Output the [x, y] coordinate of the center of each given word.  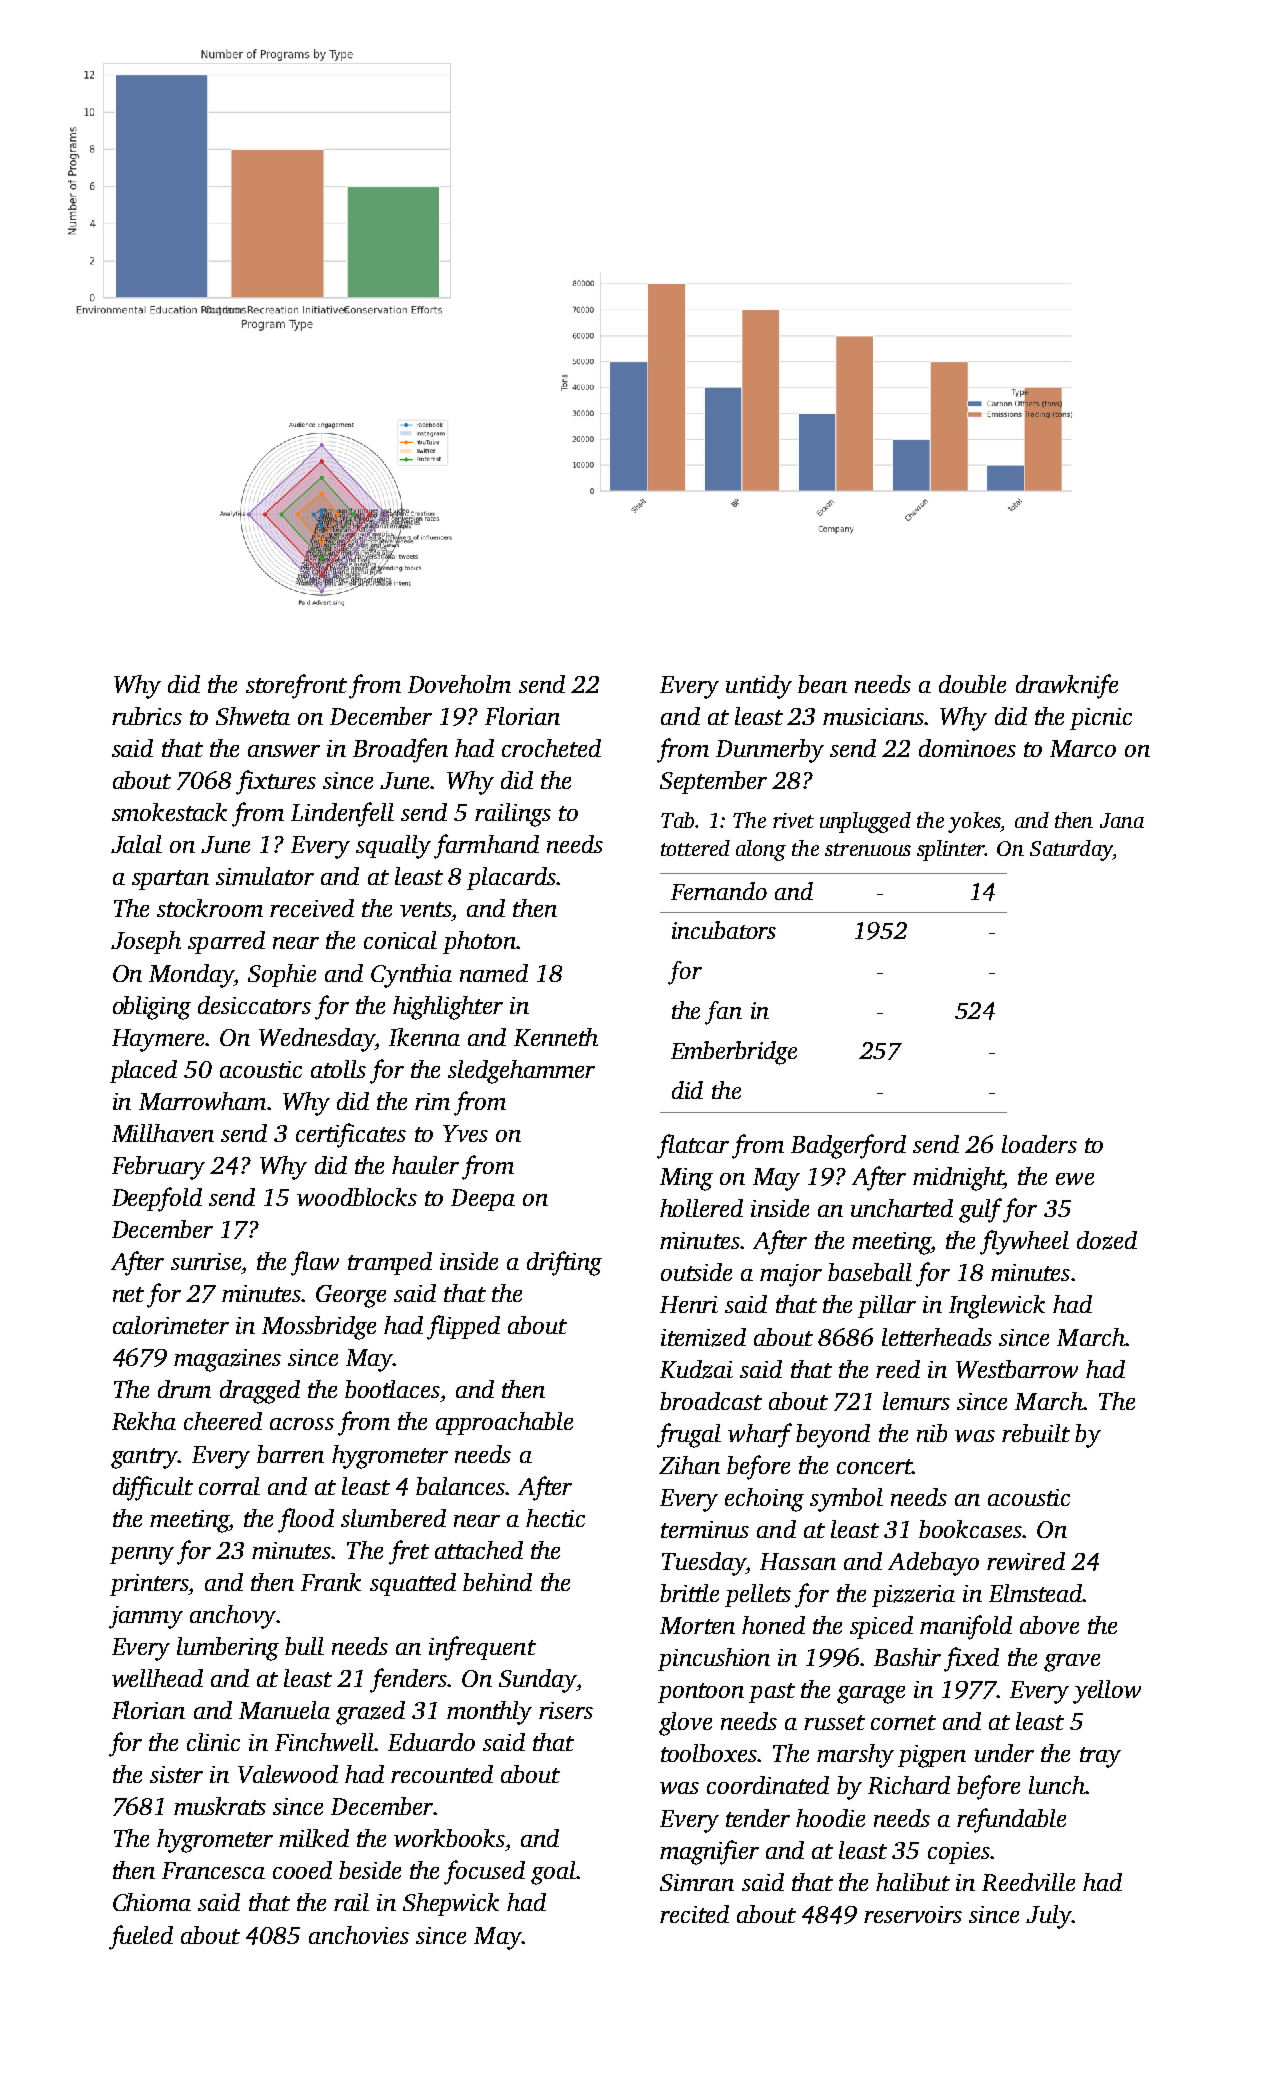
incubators [724, 930]
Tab [677, 820]
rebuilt [1036, 1433]
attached [479, 1550]
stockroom [210, 908]
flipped [463, 1327]
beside [370, 1870]
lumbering [228, 1649]
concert [874, 1466]
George [351, 1296]
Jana [1122, 820]
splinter [951, 850]
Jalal [136, 844]
